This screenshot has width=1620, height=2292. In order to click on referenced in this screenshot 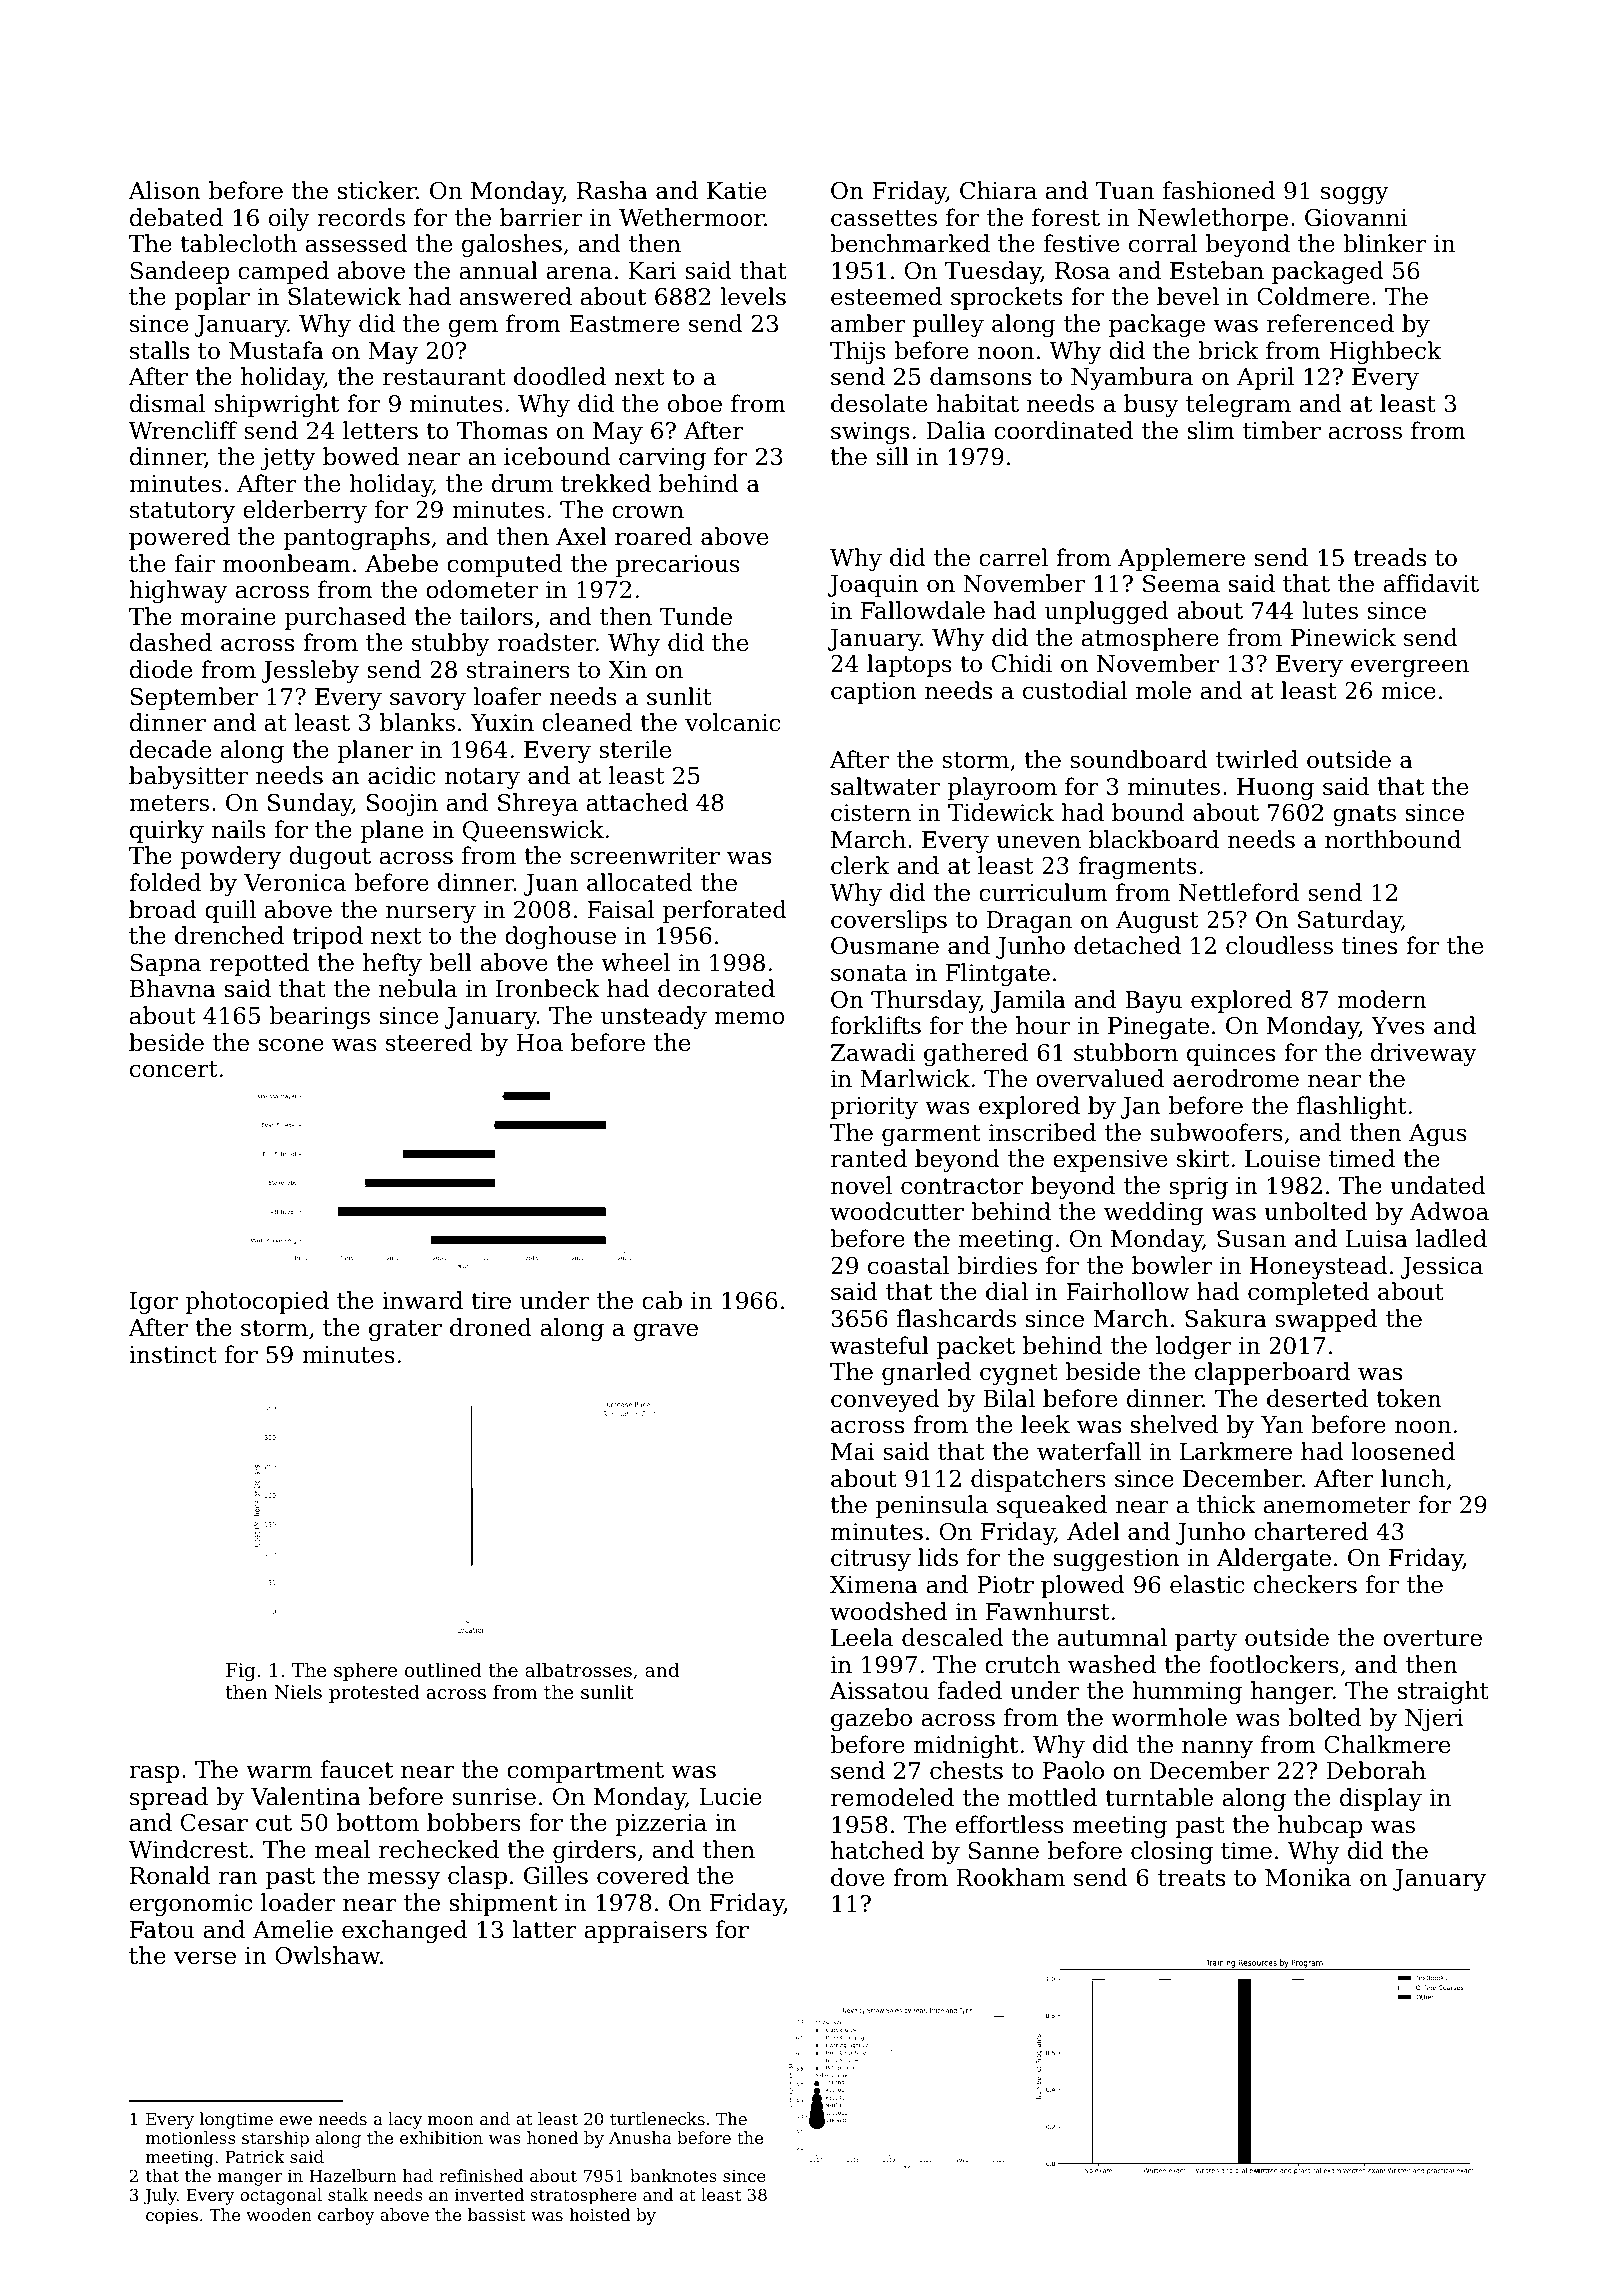, I will do `click(1330, 323)`.
